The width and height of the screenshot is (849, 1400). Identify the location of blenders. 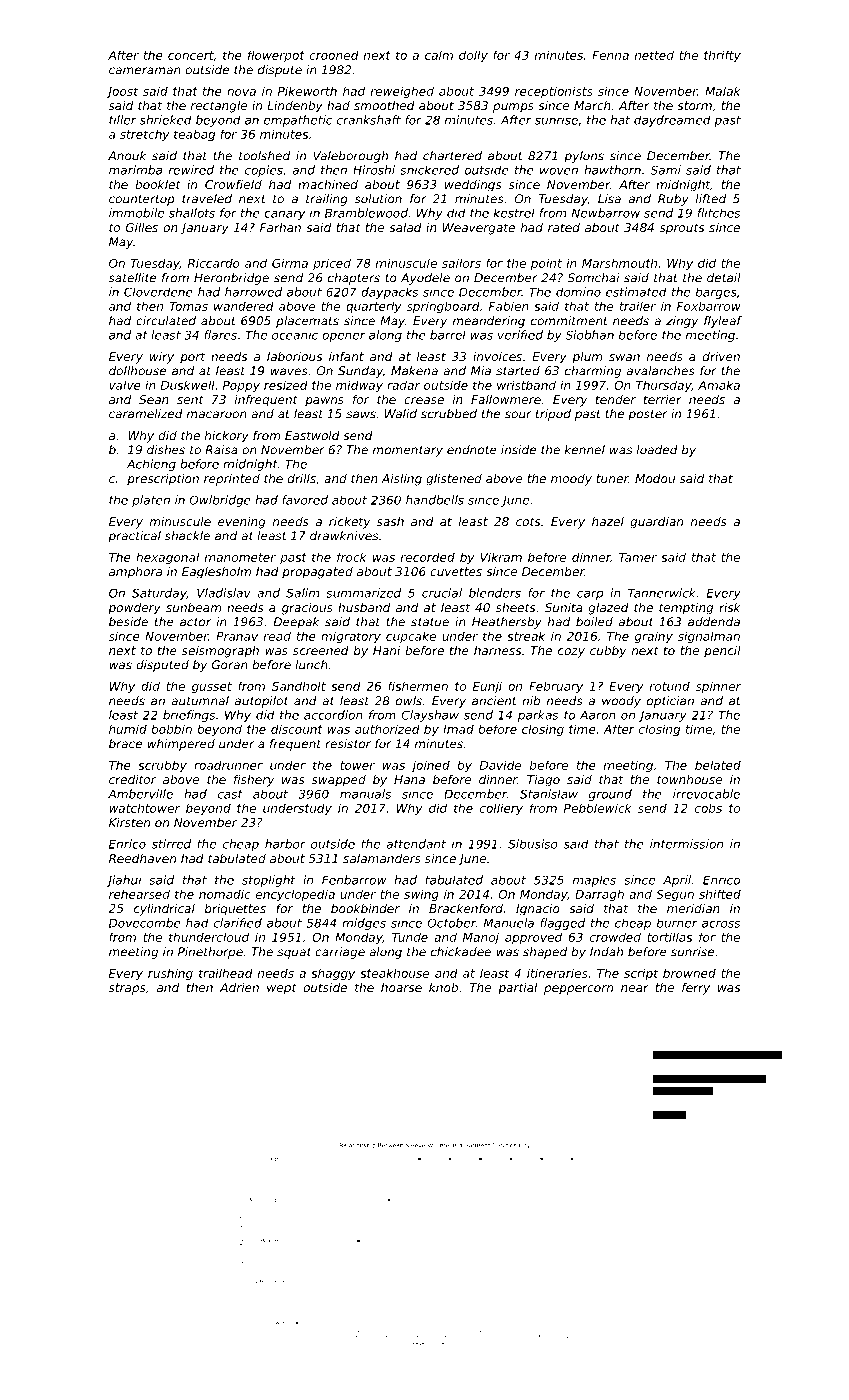
(495, 593).
